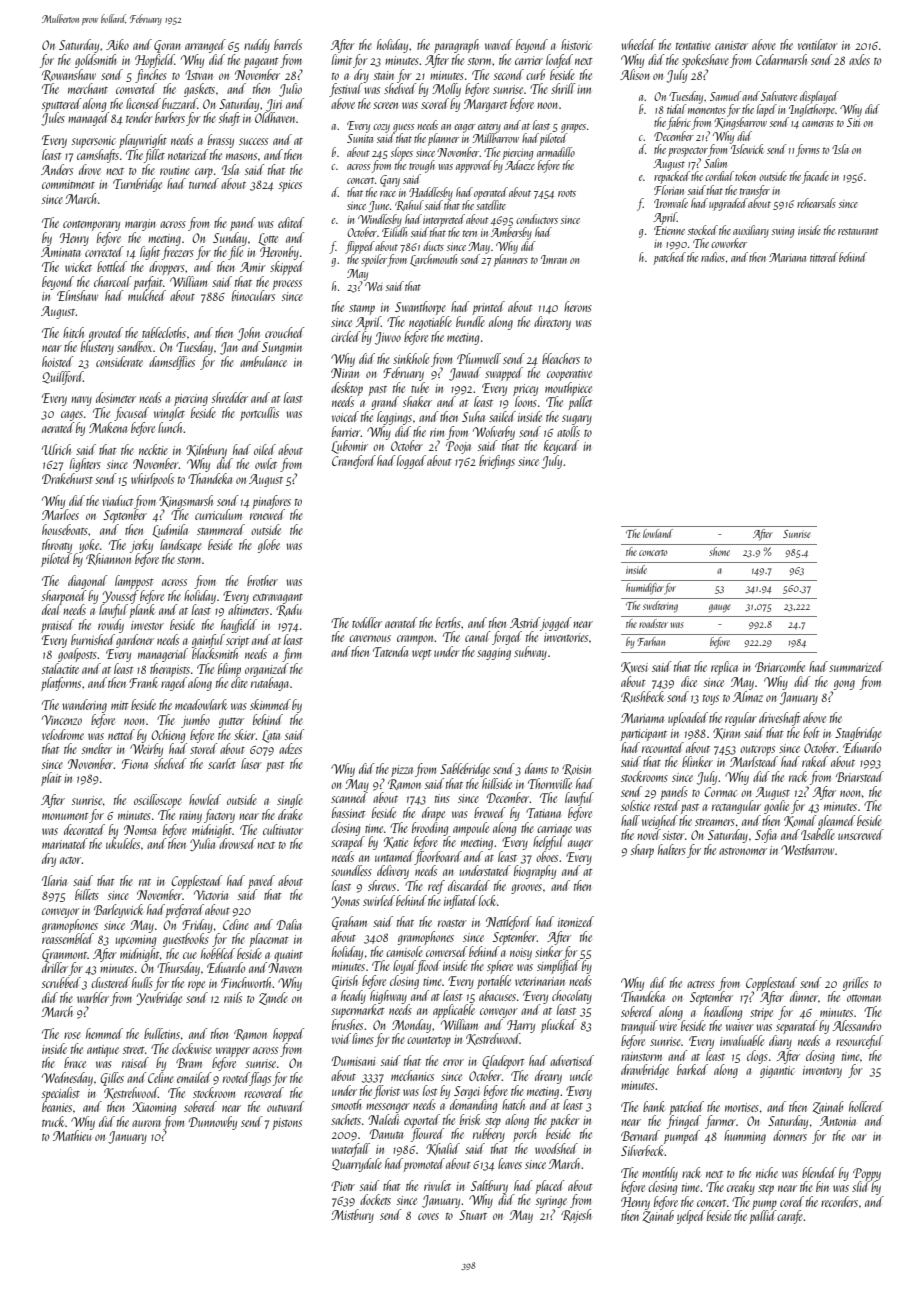 Image resolution: width=924 pixels, height=1308 pixels. What do you see at coordinates (818, 44) in the image?
I see `ventilator` at bounding box center [818, 44].
